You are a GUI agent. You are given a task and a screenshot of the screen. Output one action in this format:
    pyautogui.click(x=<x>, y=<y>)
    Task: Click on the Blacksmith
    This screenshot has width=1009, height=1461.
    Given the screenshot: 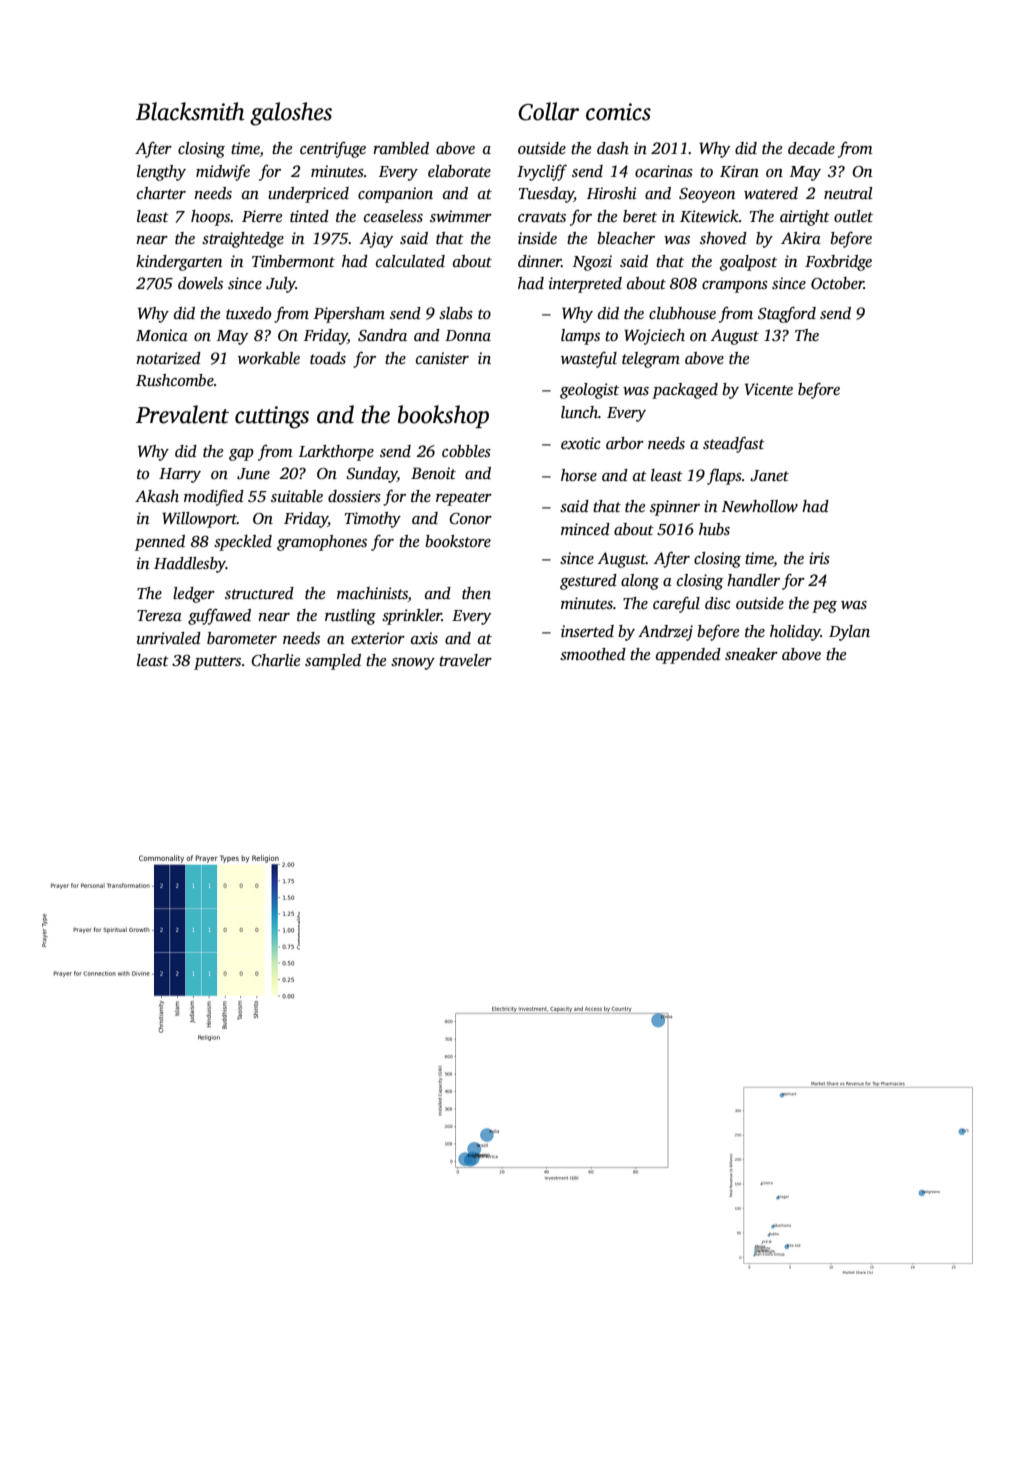 What is the action you would take?
    pyautogui.click(x=190, y=111)
